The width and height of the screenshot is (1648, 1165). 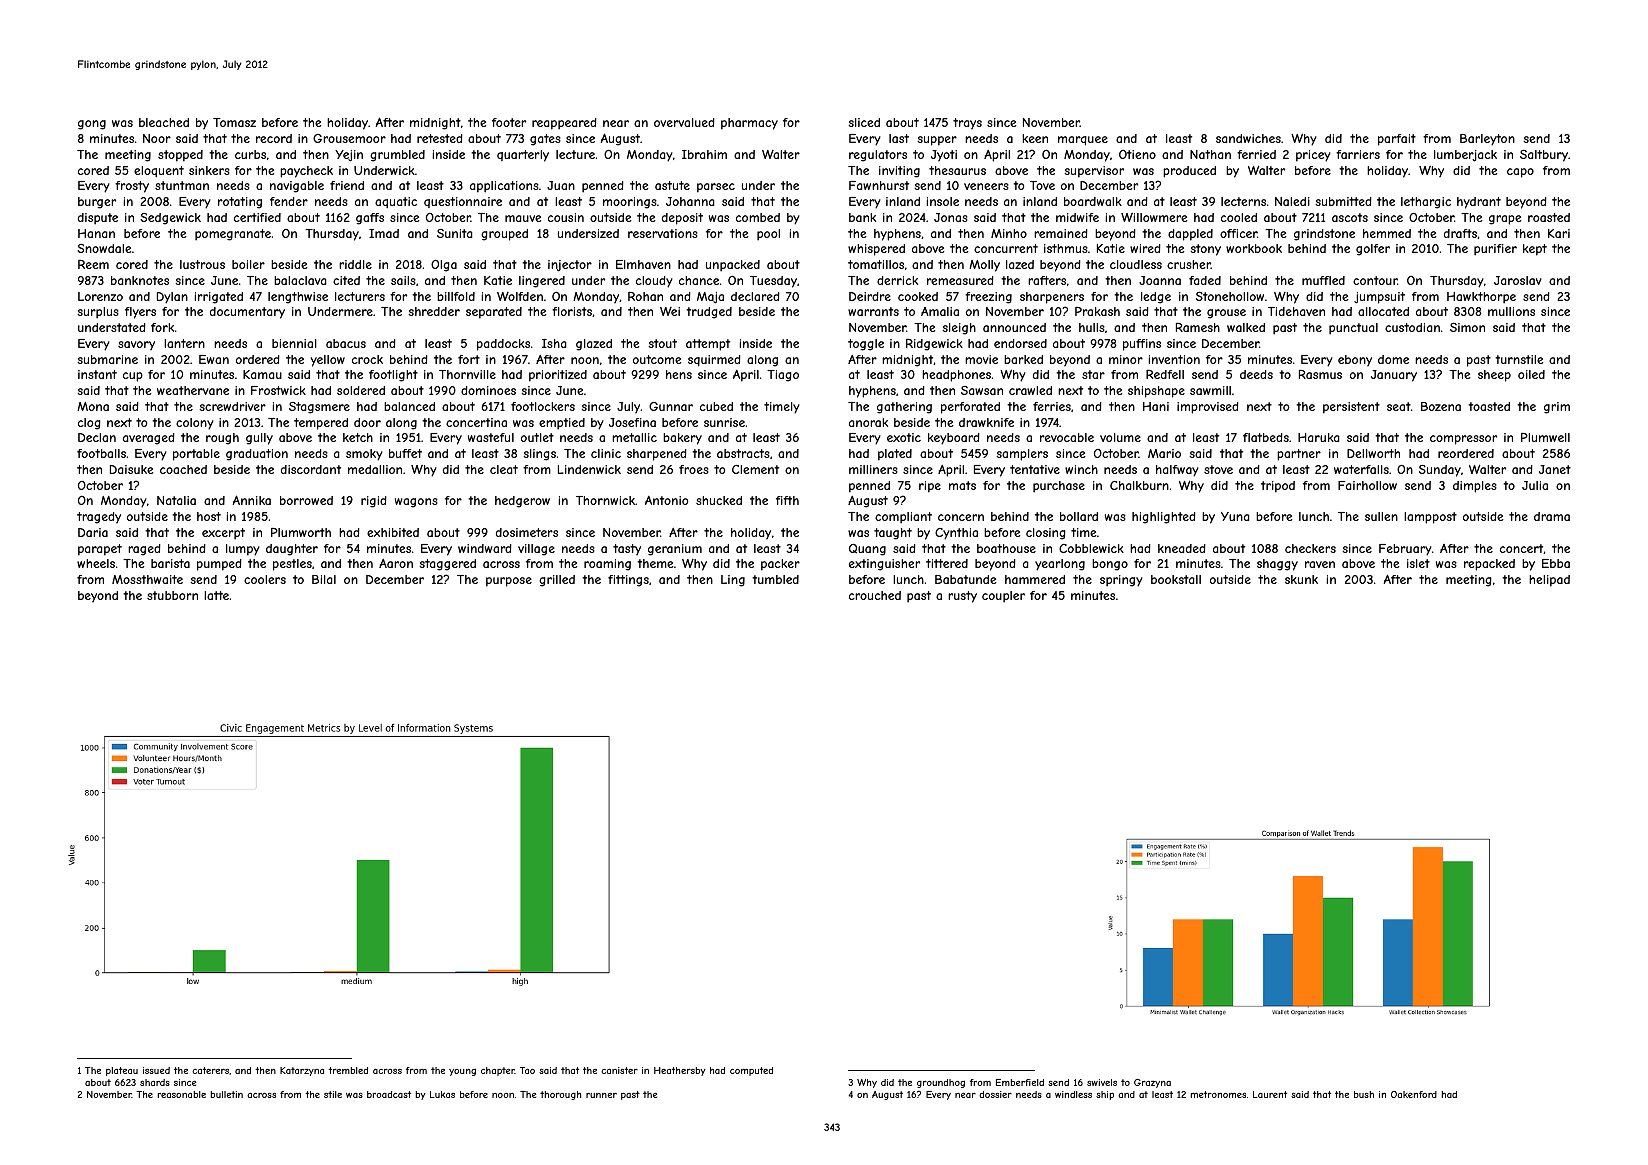 What do you see at coordinates (1248, 138) in the screenshot?
I see `sandwiches` at bounding box center [1248, 138].
